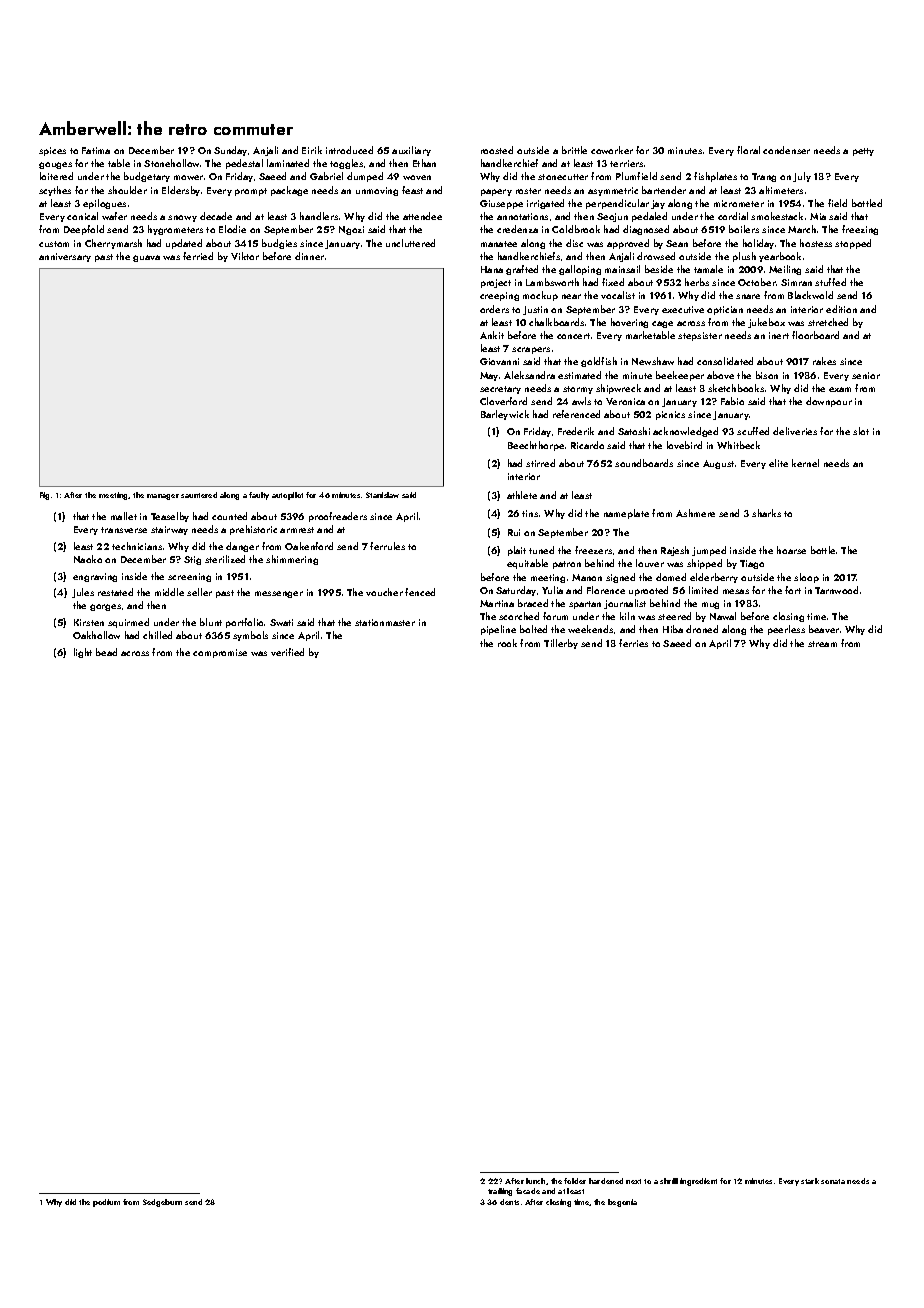 The width and height of the image is (924, 1308). I want to click on petty, so click(863, 152).
